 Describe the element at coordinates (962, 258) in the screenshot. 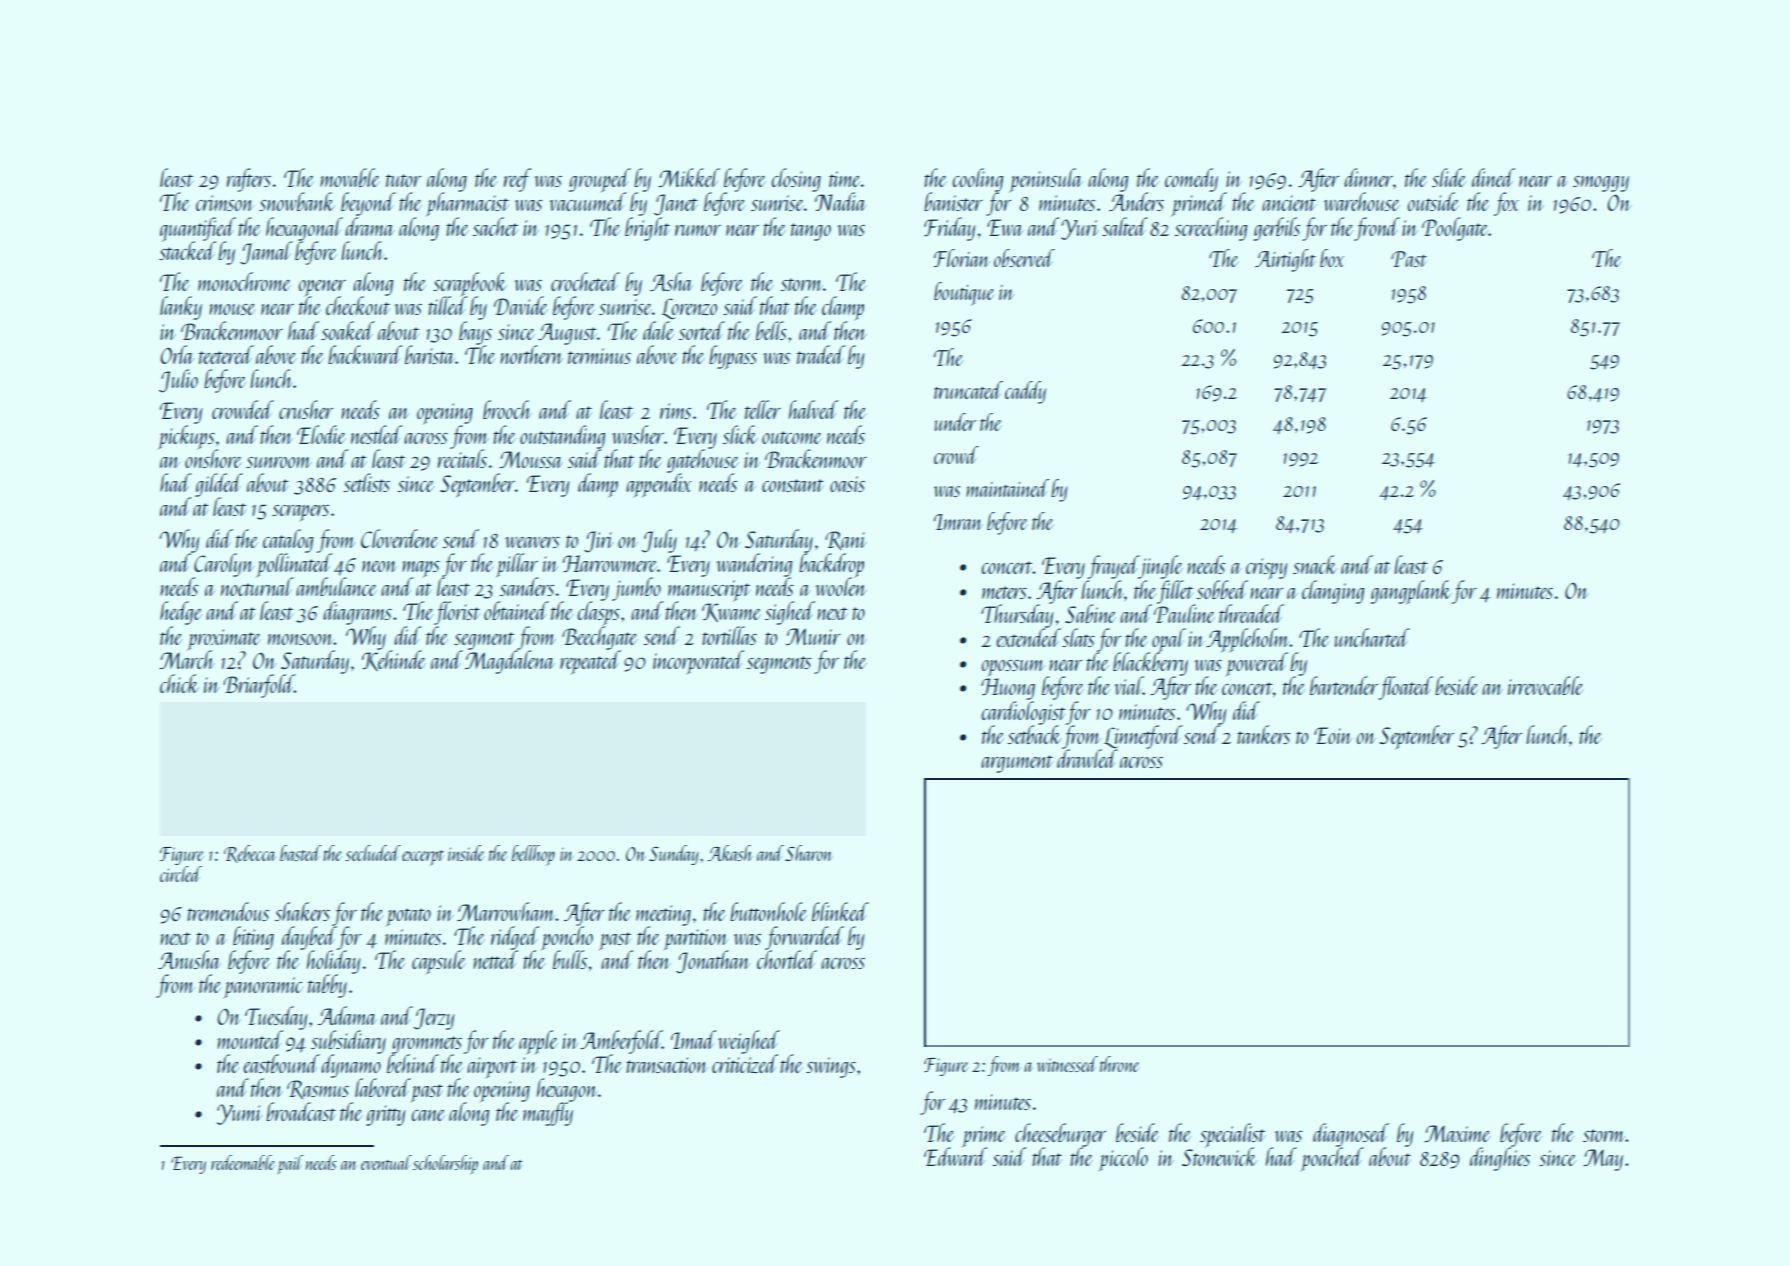

I see `Florian` at that location.
